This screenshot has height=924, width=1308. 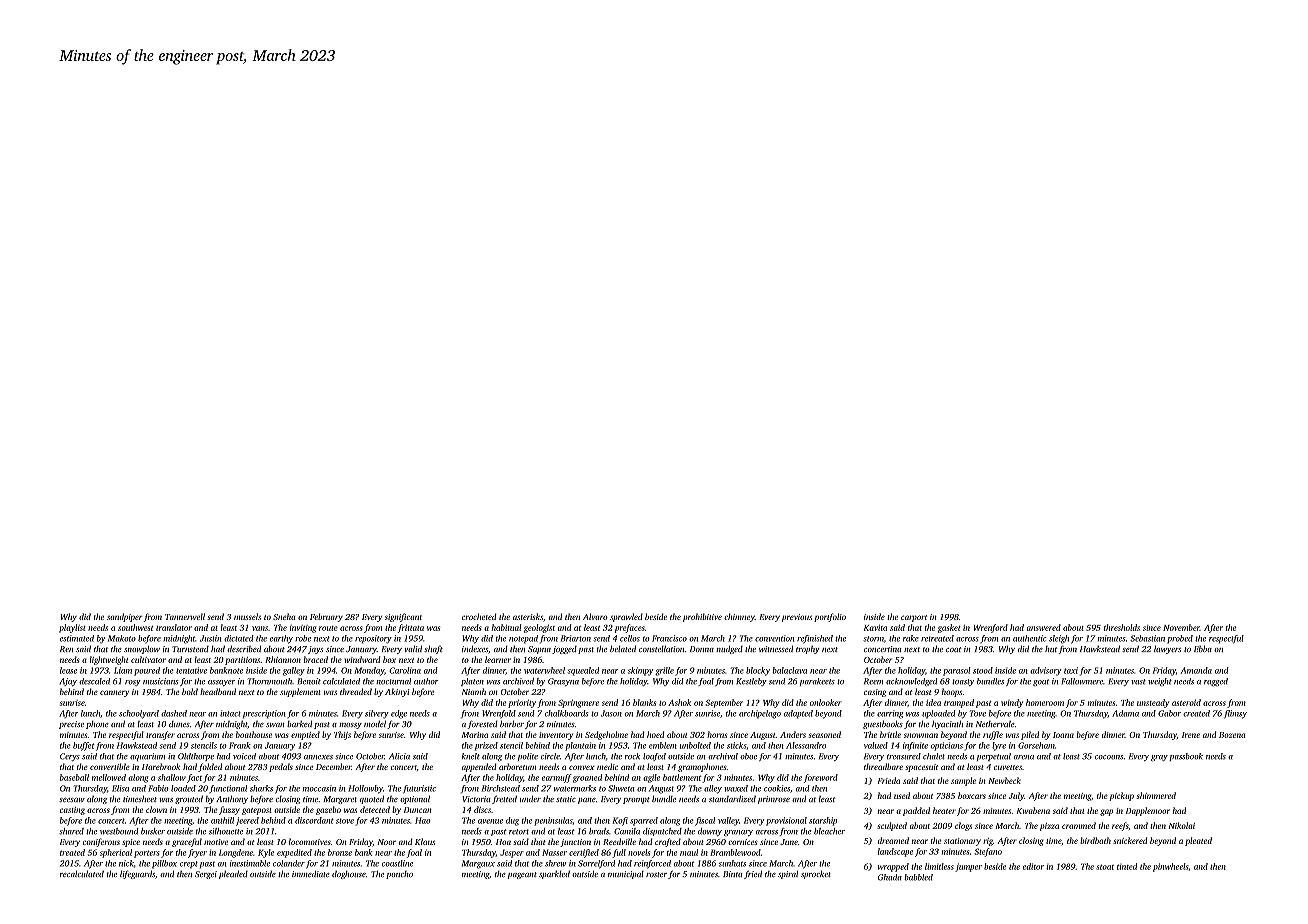 What do you see at coordinates (239, 638) in the screenshot?
I see `dictated` at bounding box center [239, 638].
